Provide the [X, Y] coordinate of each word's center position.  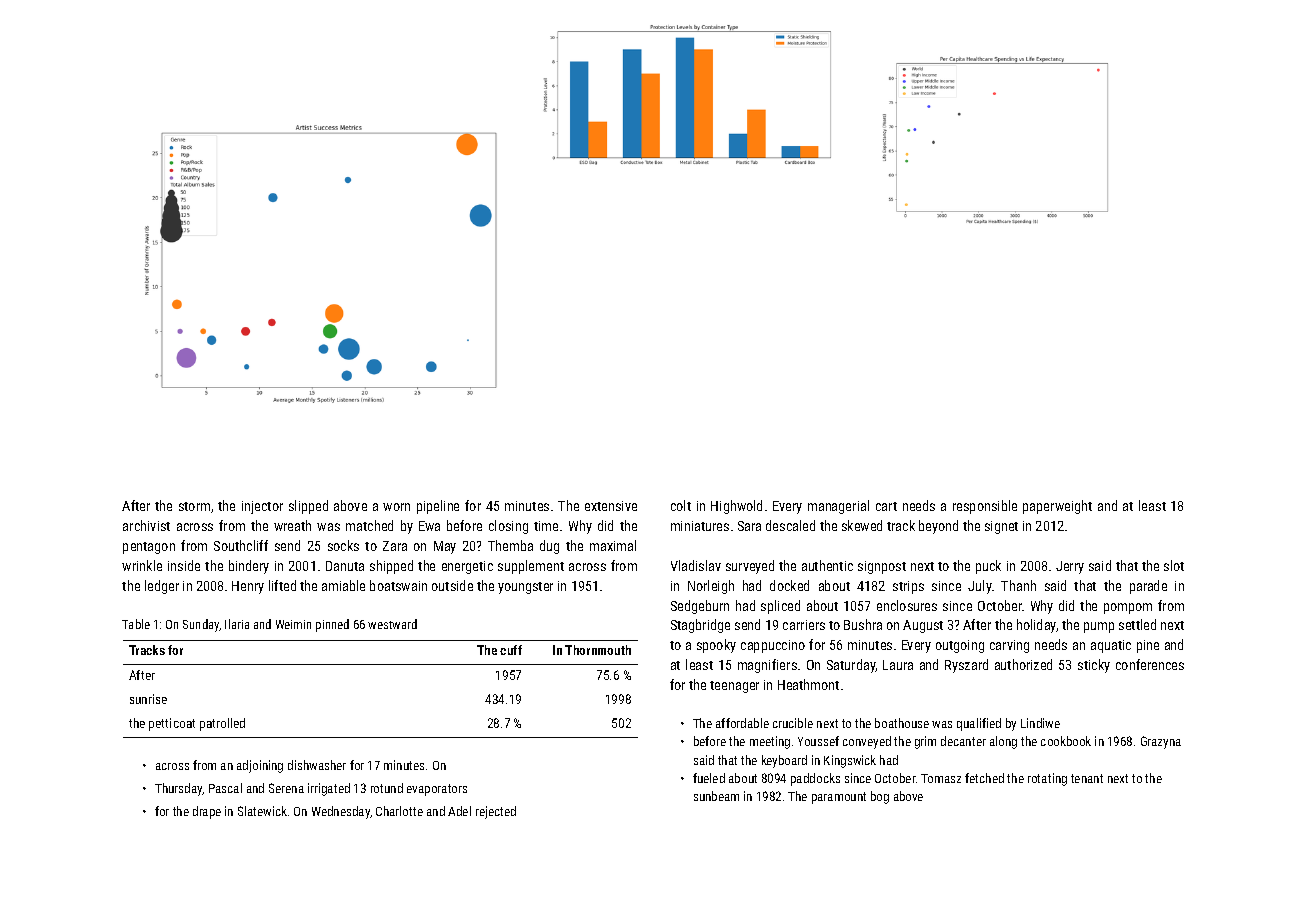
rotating [1047, 779]
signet [1001, 527]
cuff [511, 650]
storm [194, 506]
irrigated [329, 789]
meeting [770, 742]
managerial [838, 507]
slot [1174, 565]
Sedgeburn [700, 607]
